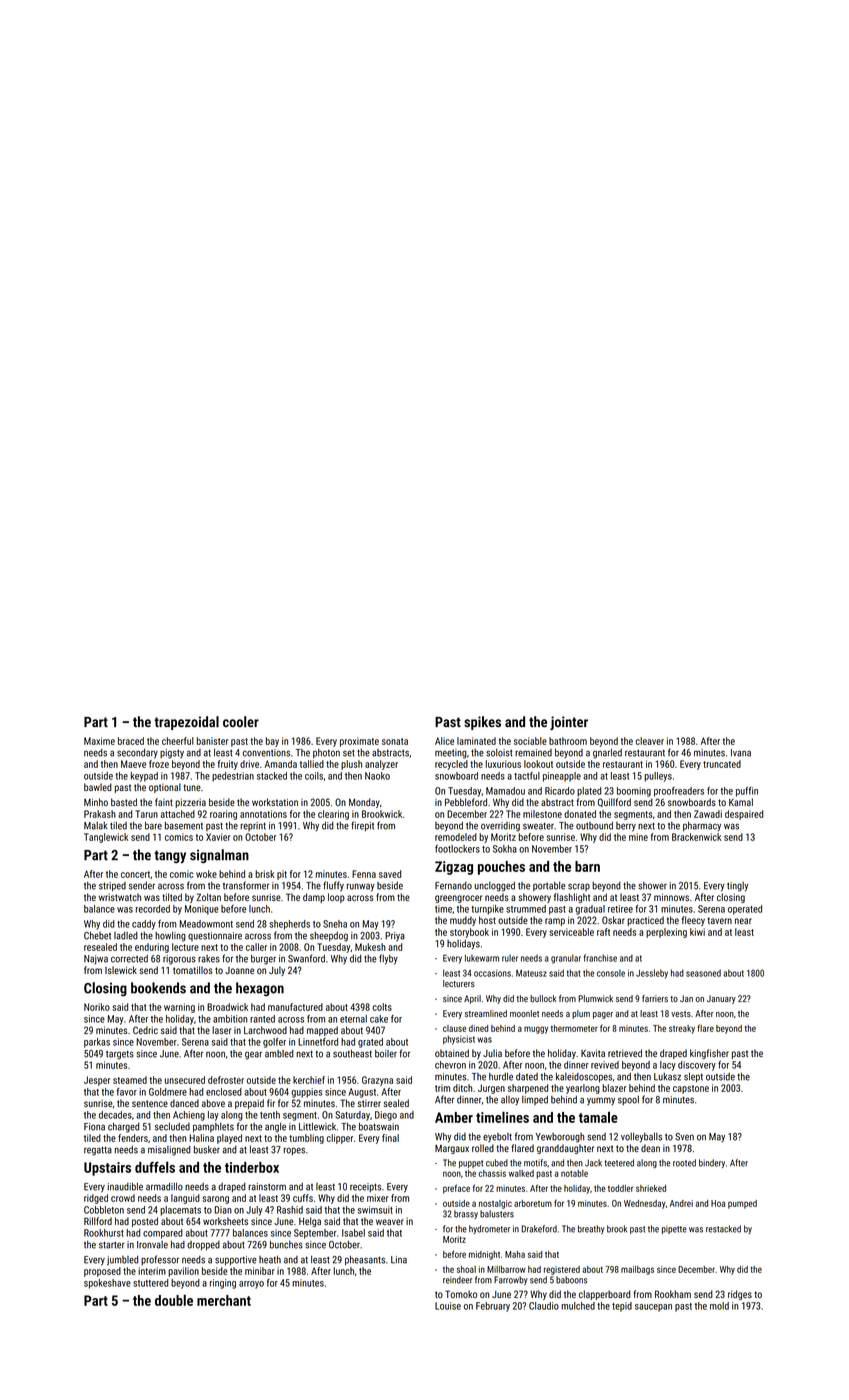  What do you see at coordinates (208, 897) in the screenshot?
I see `Zoltan` at bounding box center [208, 897].
